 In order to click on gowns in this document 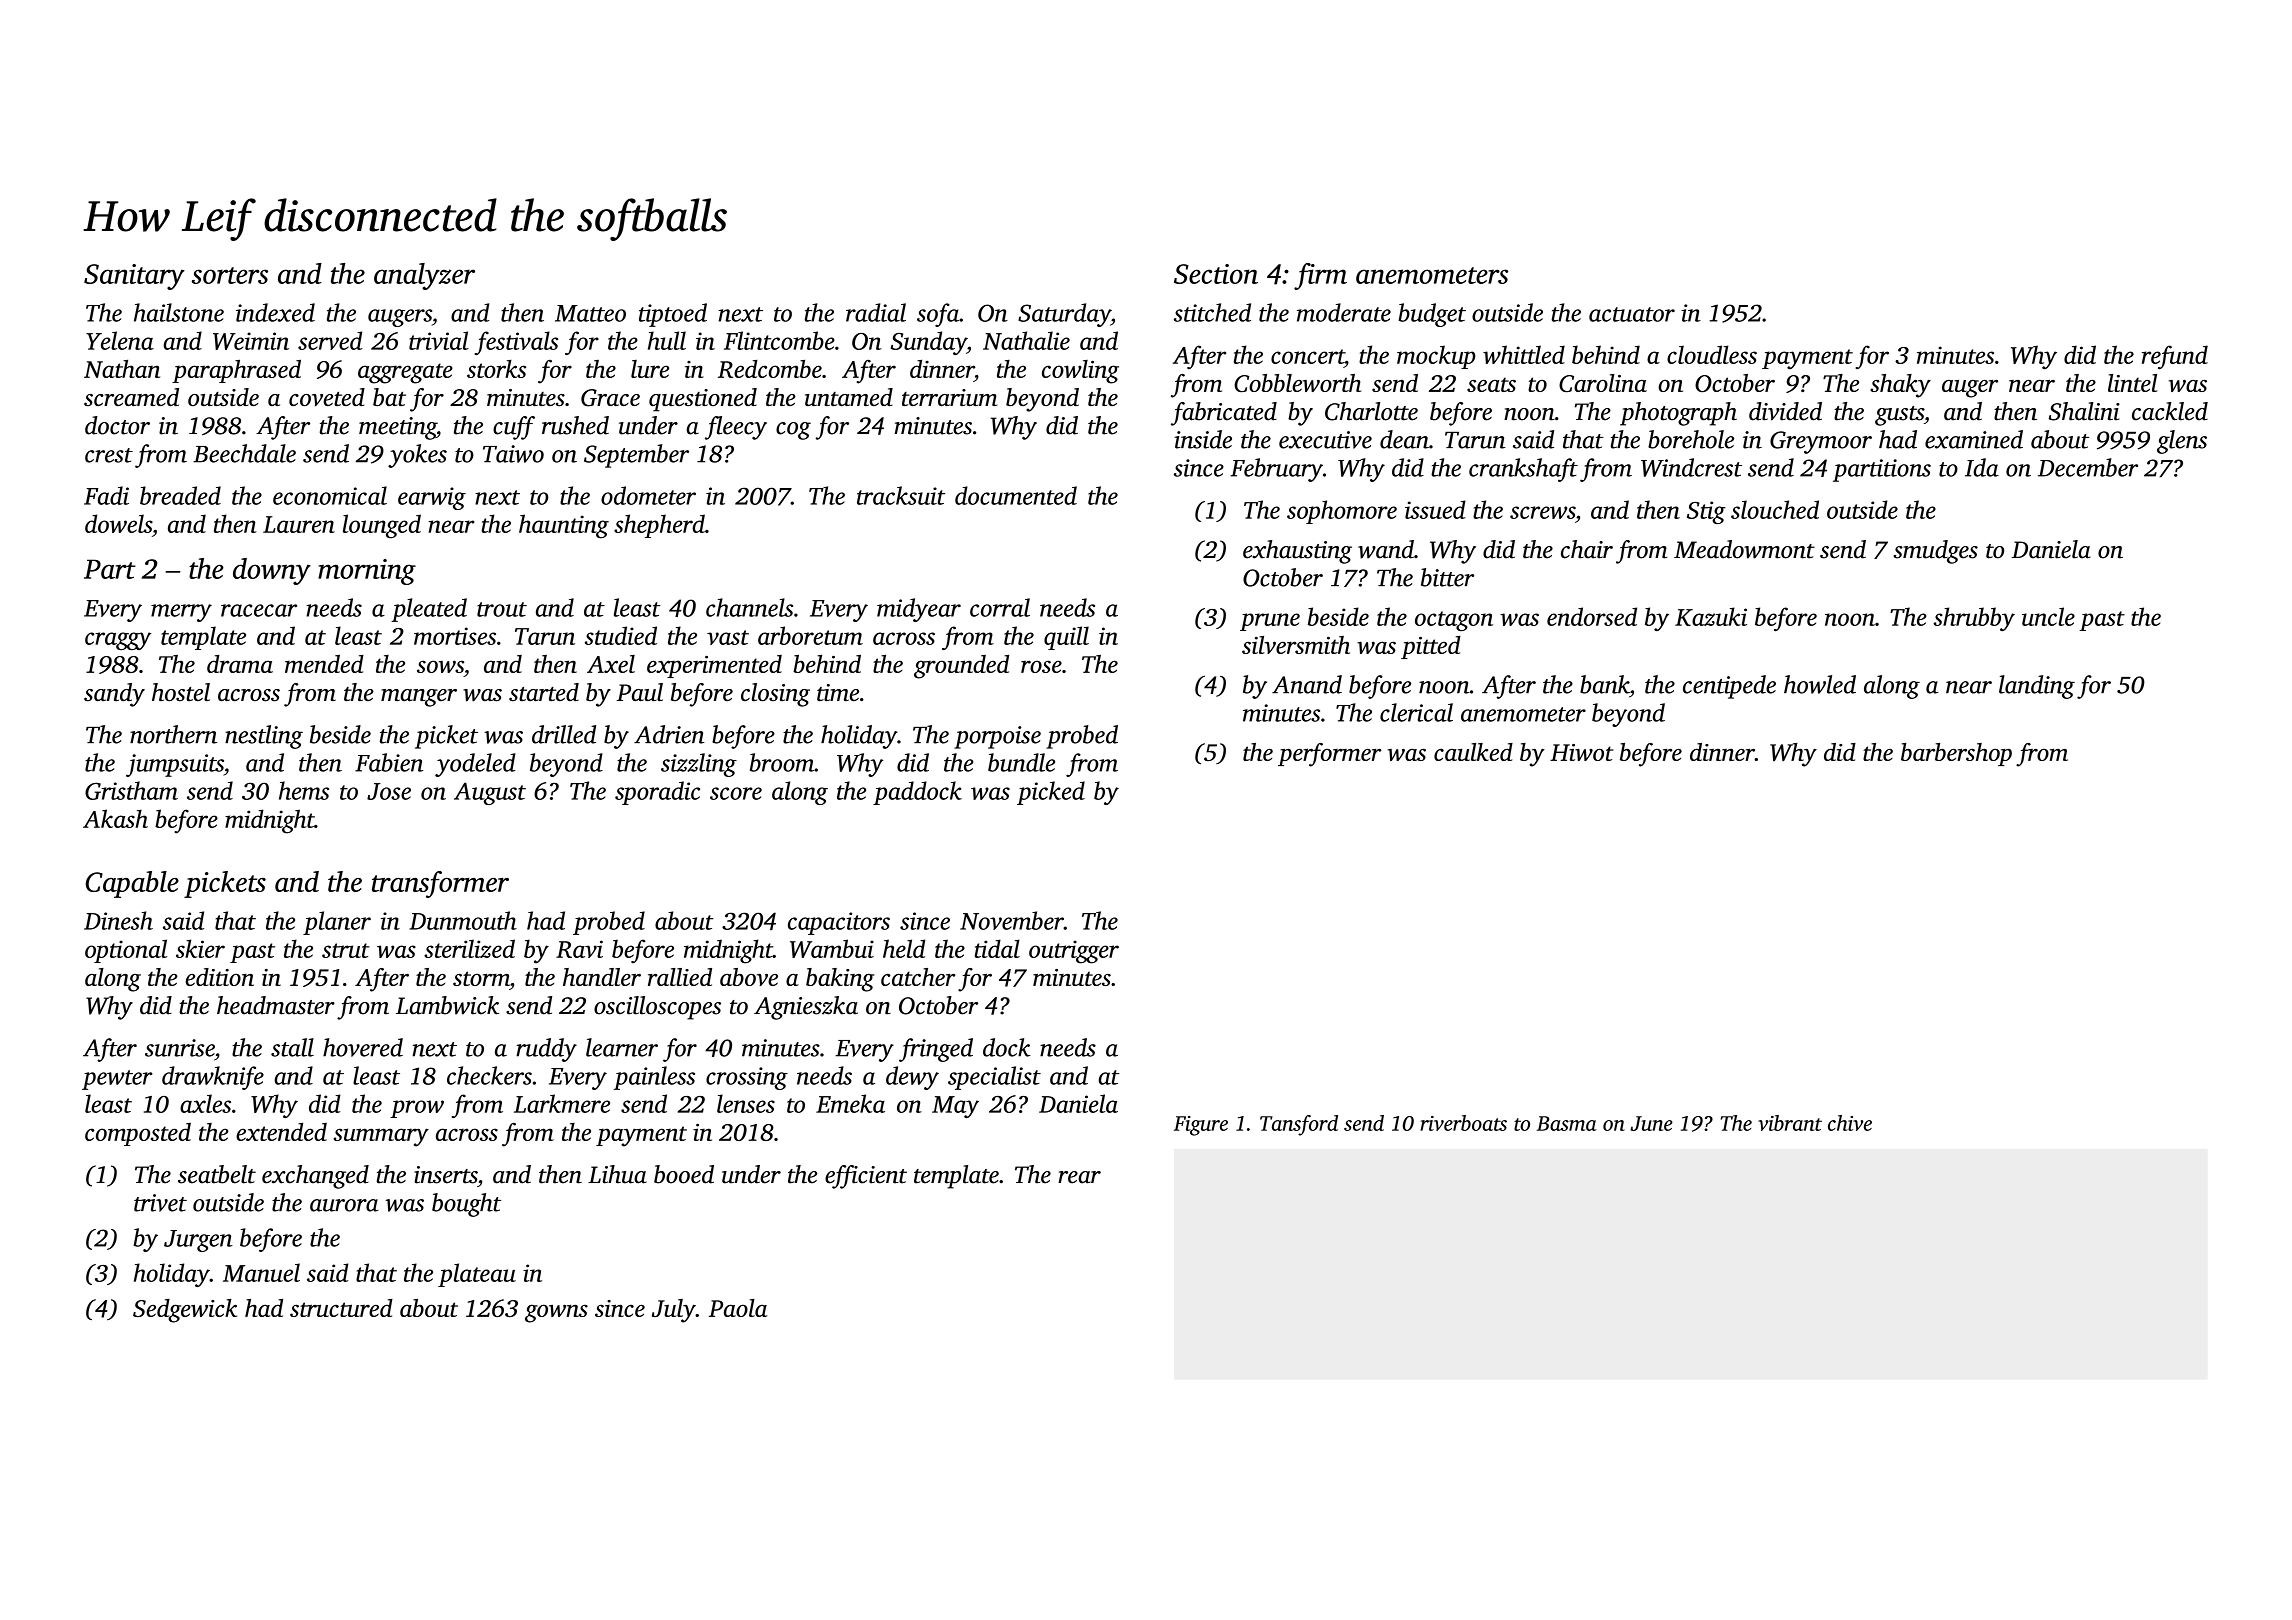, I will do `click(556, 1313)`.
